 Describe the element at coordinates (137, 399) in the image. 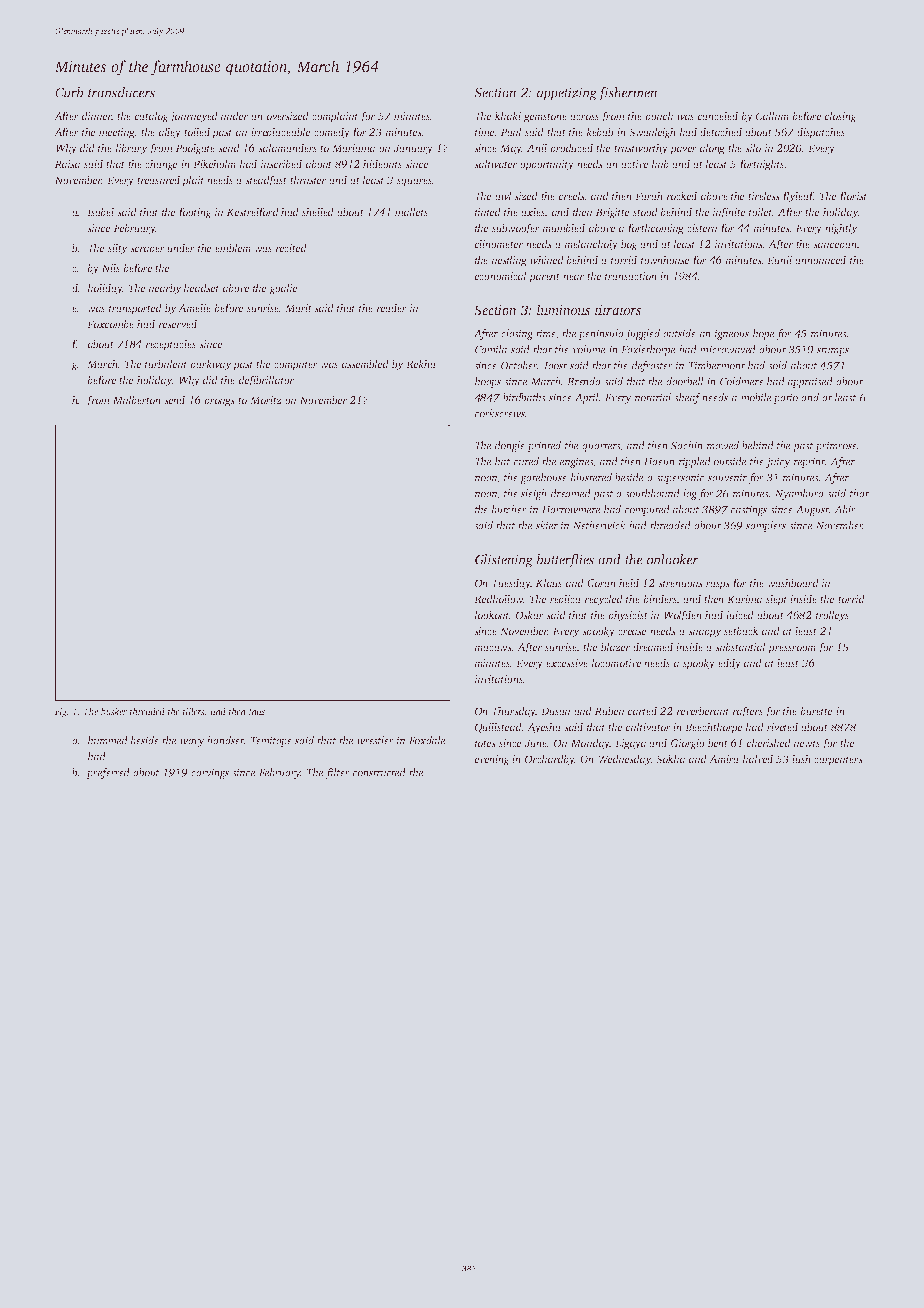

I see `Mulberton` at that location.
